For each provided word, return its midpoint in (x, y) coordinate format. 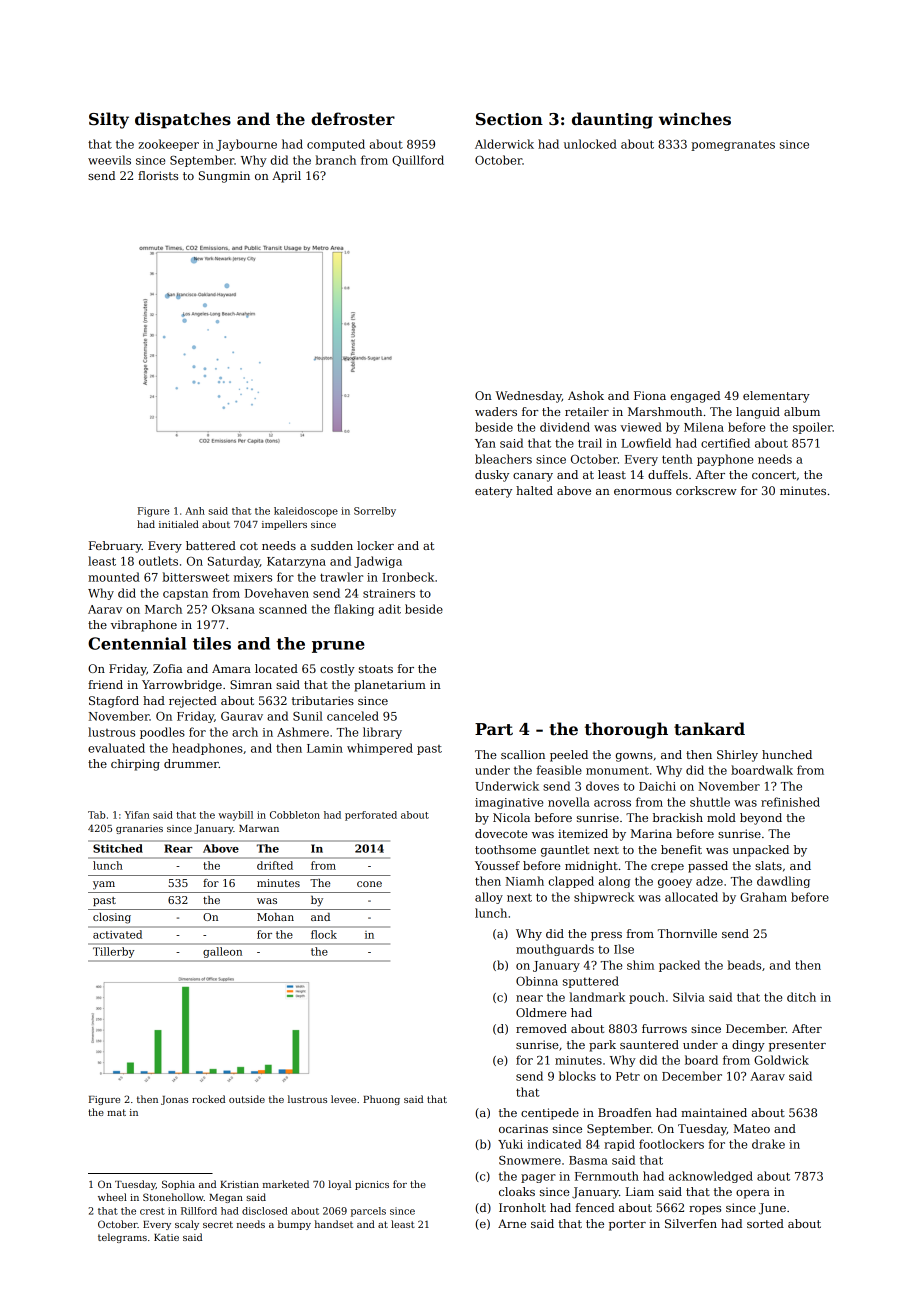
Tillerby (114, 952)
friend (105, 684)
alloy (489, 898)
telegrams (122, 1238)
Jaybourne (246, 145)
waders (496, 411)
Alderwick (504, 144)
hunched (787, 754)
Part (494, 729)
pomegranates (733, 145)
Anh (195, 511)
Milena (704, 427)
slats (768, 865)
